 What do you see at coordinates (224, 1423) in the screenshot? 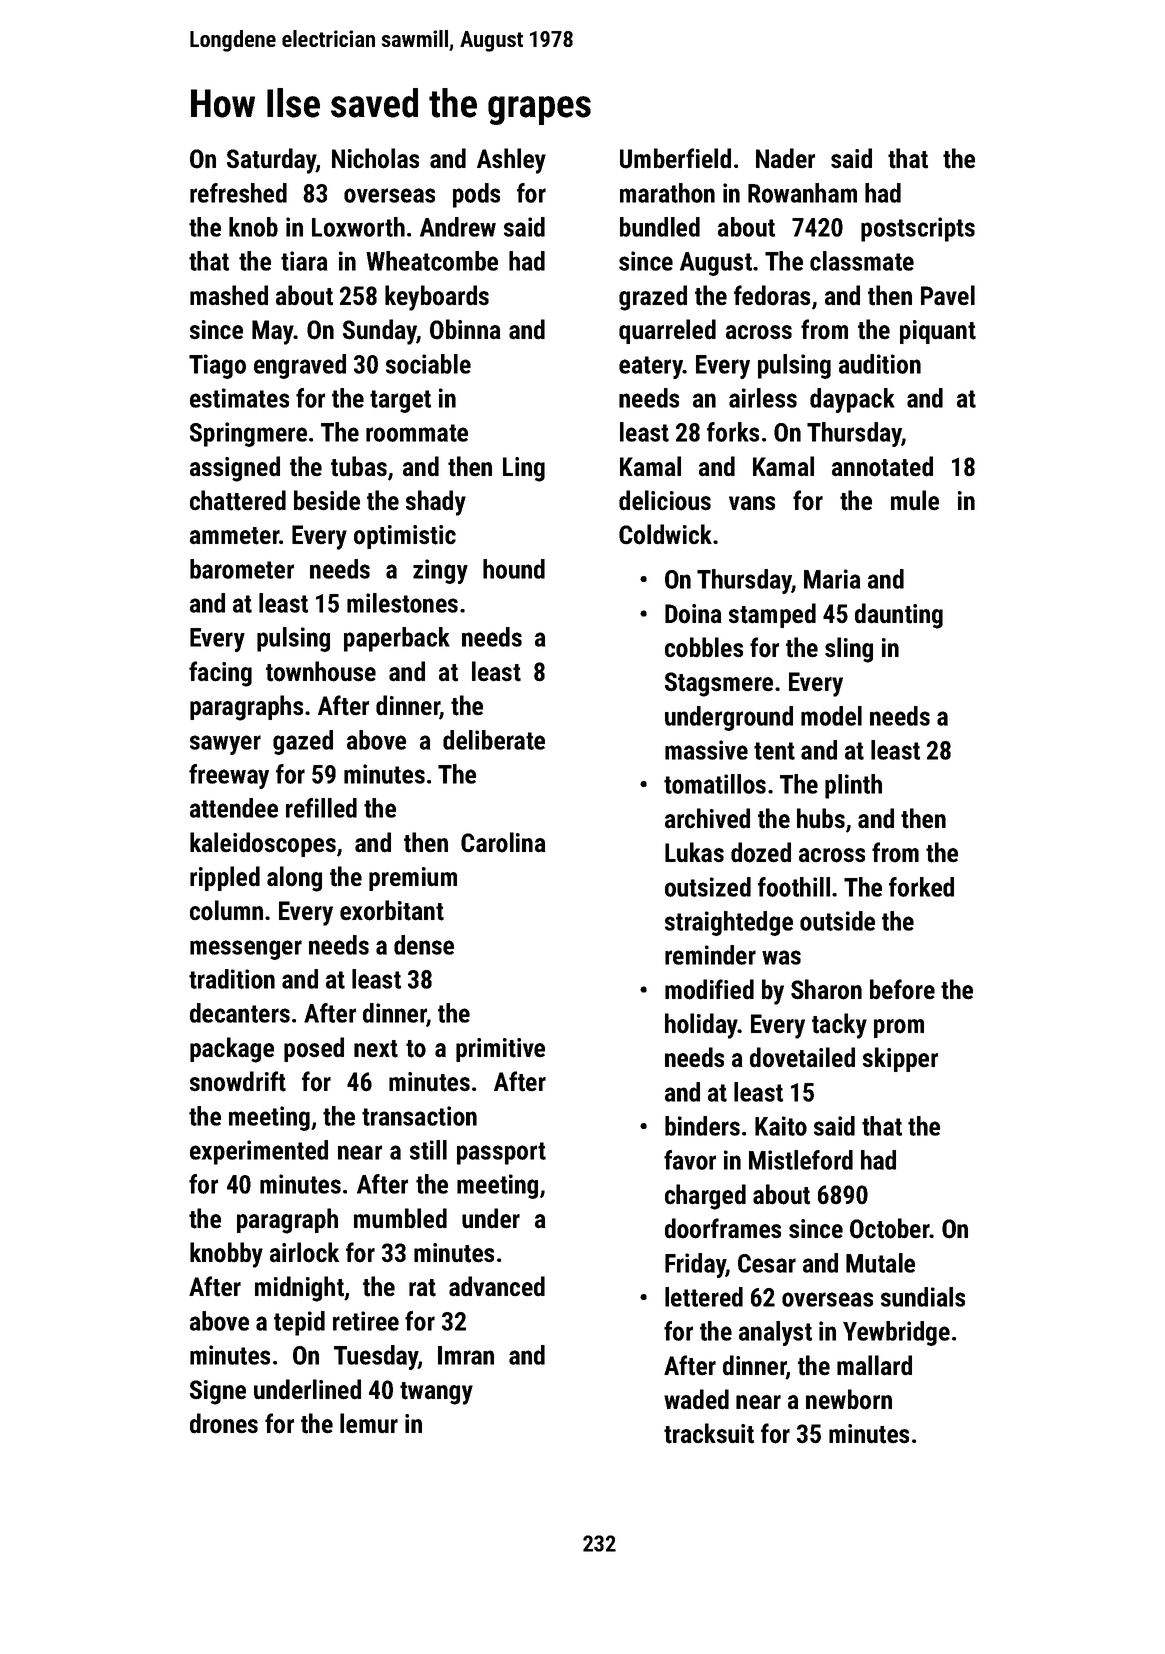
I see `drones` at bounding box center [224, 1423].
